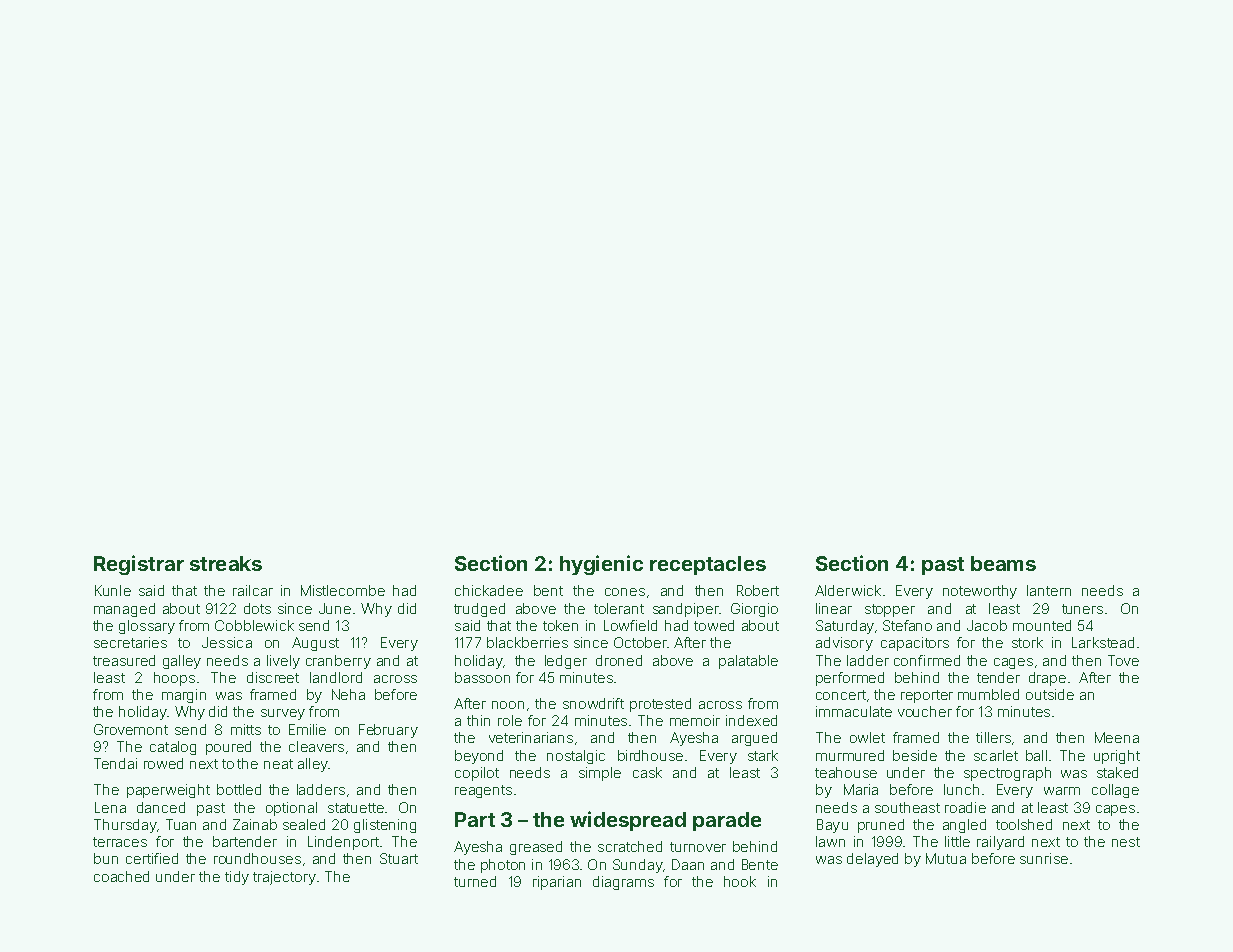  Describe the element at coordinates (1117, 737) in the screenshot. I see `Meena` at that location.
